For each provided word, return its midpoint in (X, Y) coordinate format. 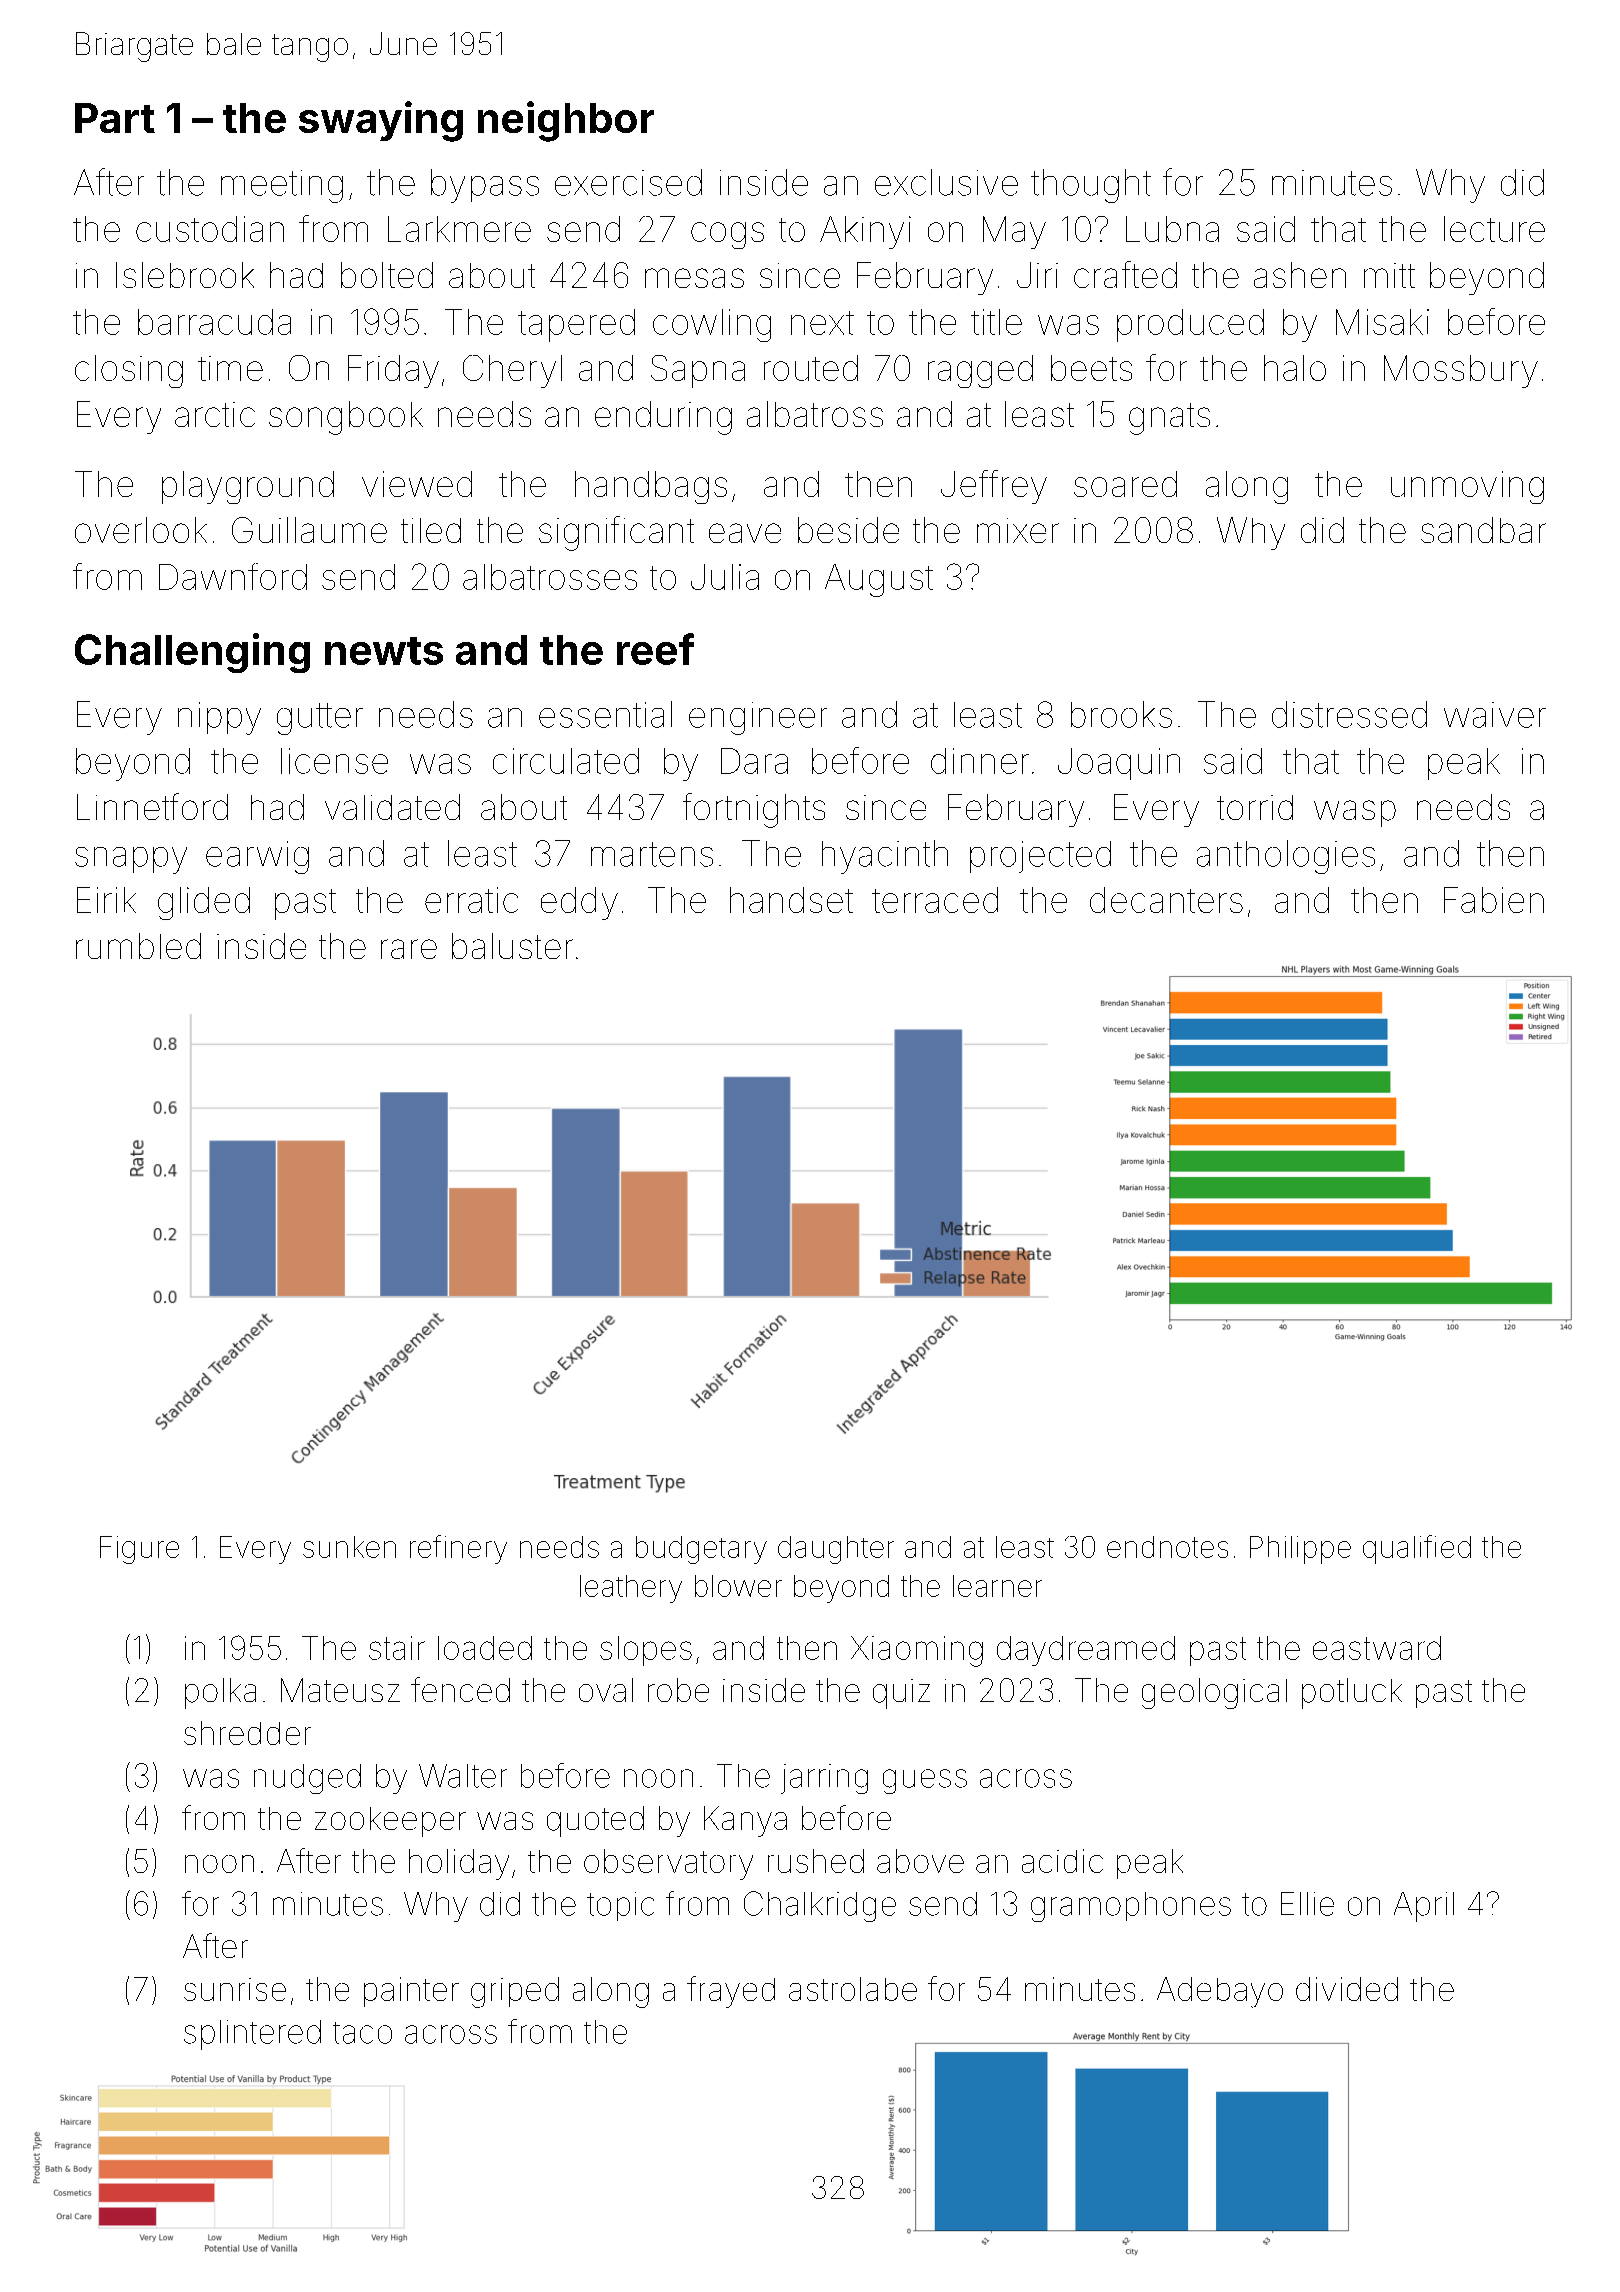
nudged (307, 1779)
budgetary (701, 1550)
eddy (579, 903)
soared (1125, 484)
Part (115, 118)
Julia (725, 577)
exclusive (946, 182)
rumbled (138, 946)
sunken (349, 1547)
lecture (1494, 229)
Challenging (192, 653)
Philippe (1300, 1550)
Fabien (1494, 900)
